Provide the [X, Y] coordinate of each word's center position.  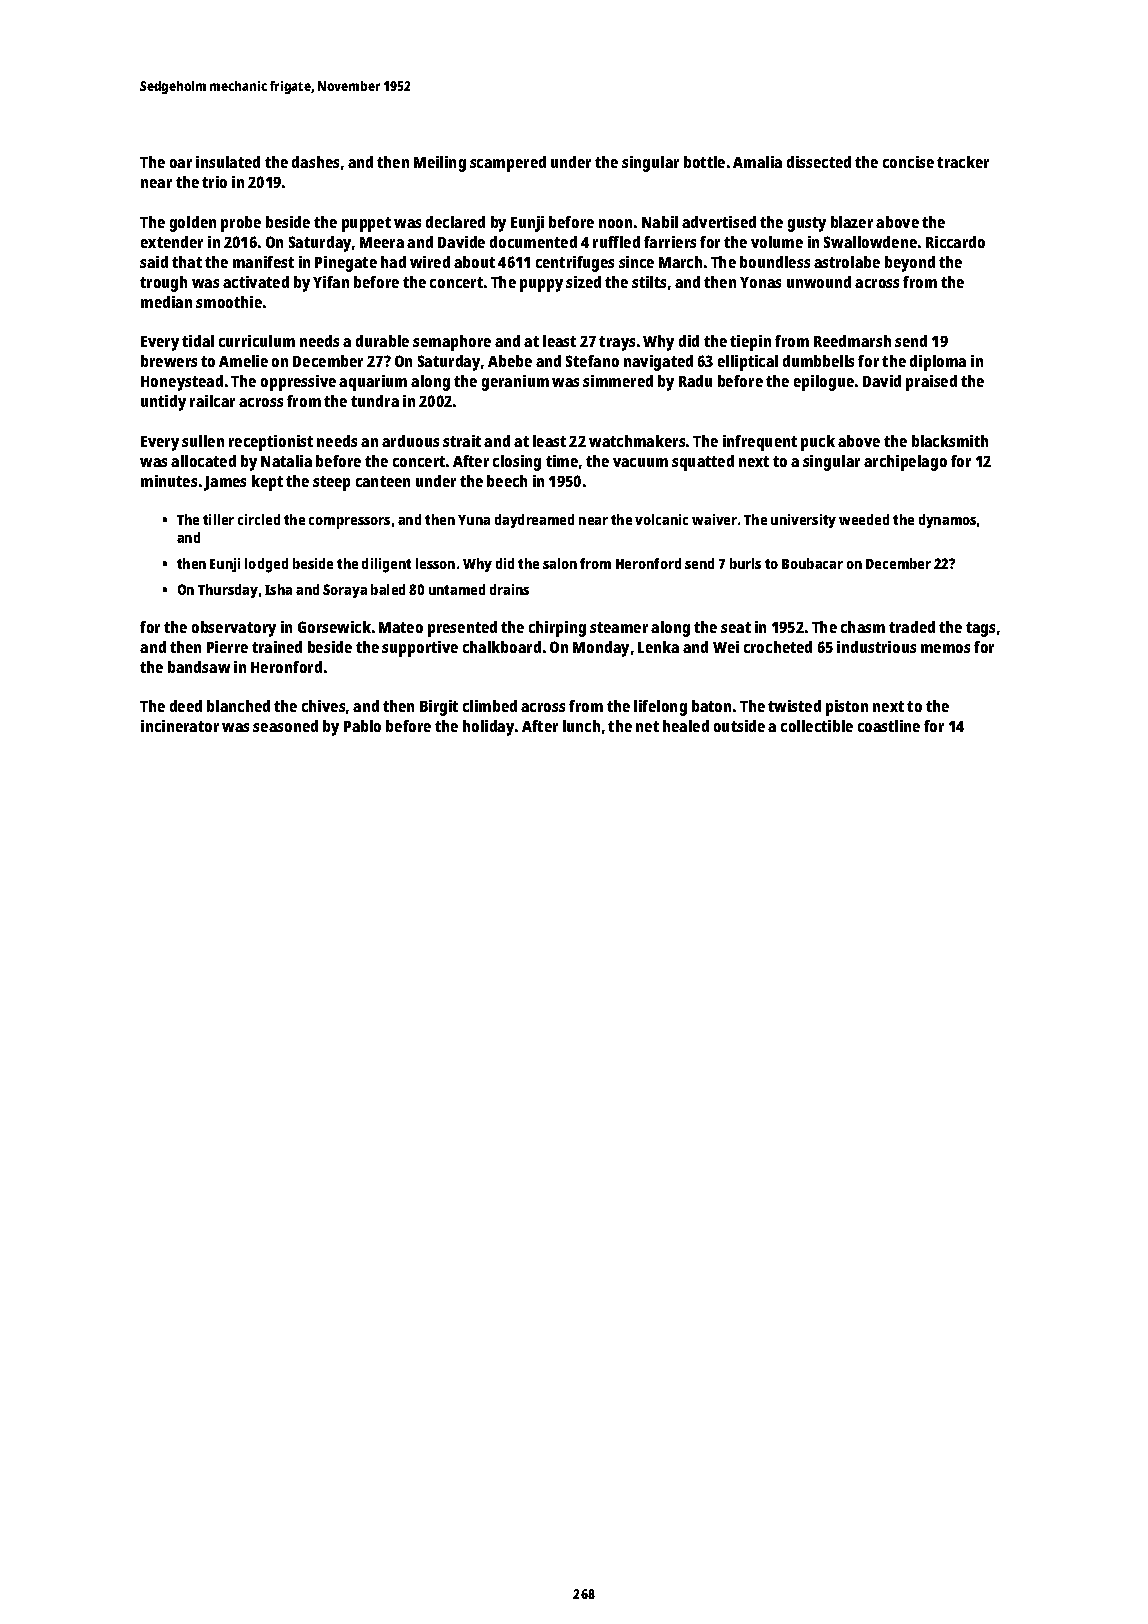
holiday [488, 728]
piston [847, 708]
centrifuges [575, 264]
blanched [238, 706]
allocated [203, 461]
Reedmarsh [852, 341]
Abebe [510, 361]
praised [931, 383]
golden [193, 224]
